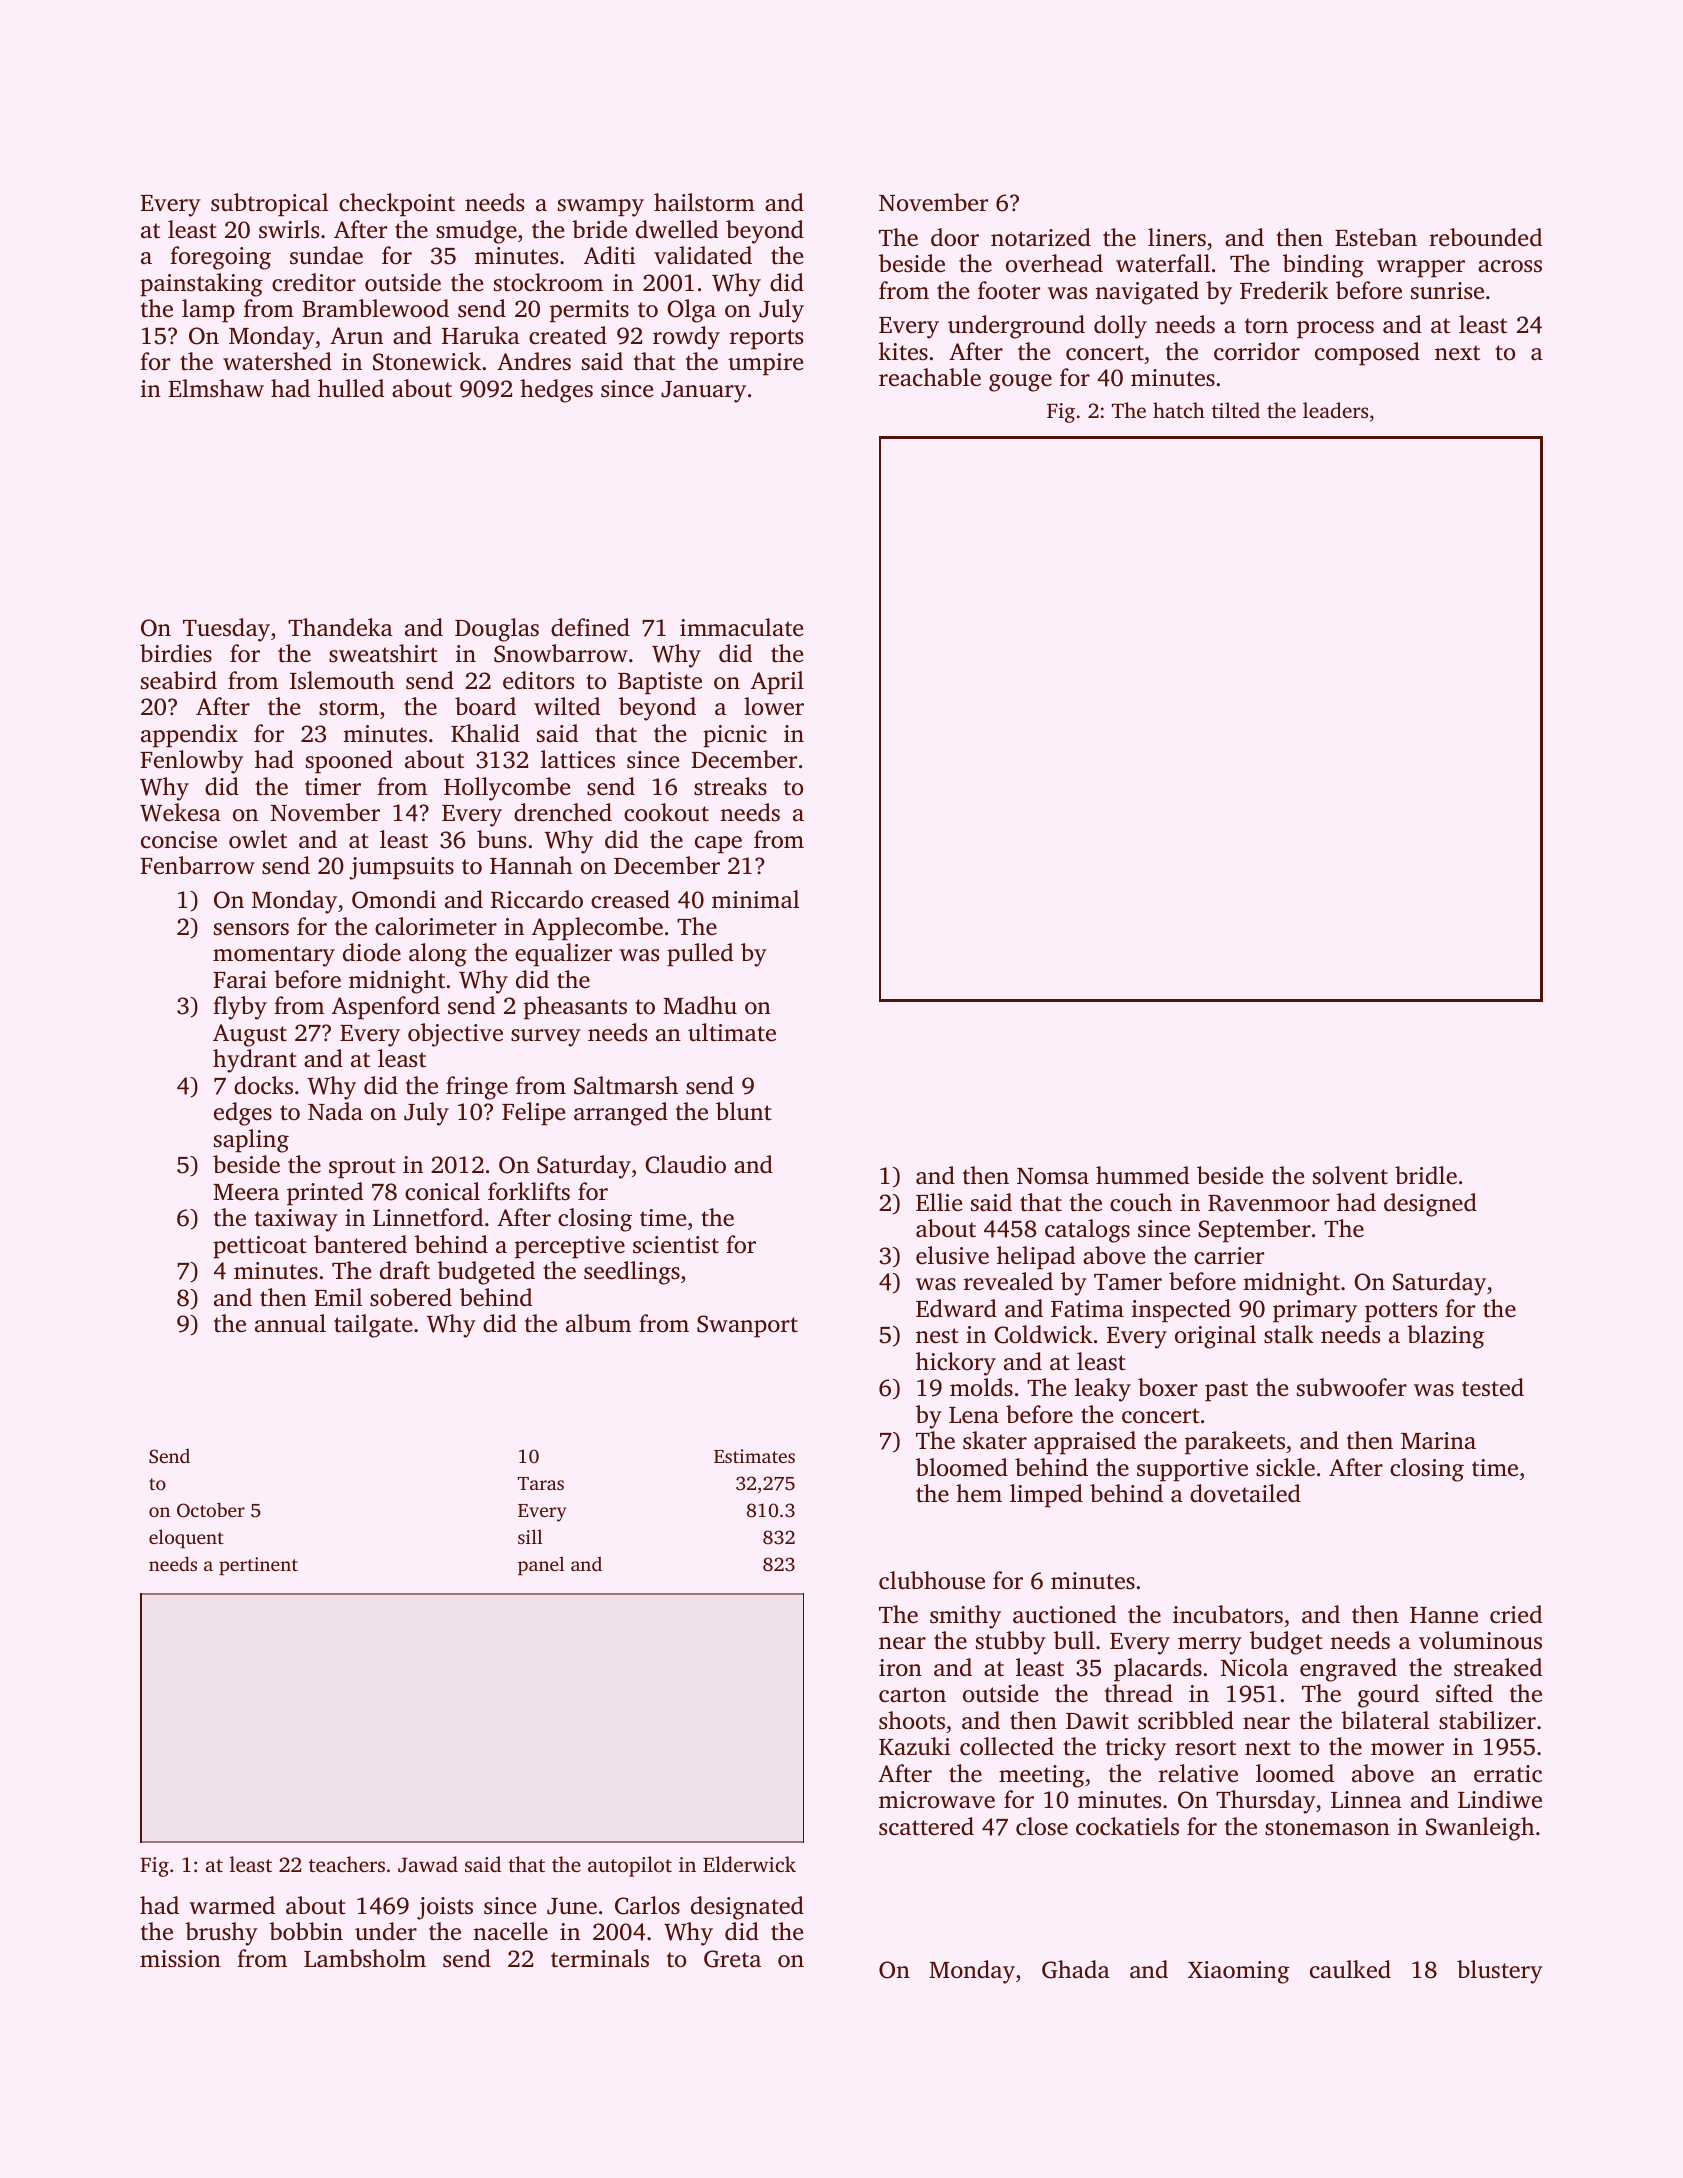 The height and width of the screenshot is (2178, 1683). What do you see at coordinates (1335, 410) in the screenshot?
I see `leaders` at bounding box center [1335, 410].
